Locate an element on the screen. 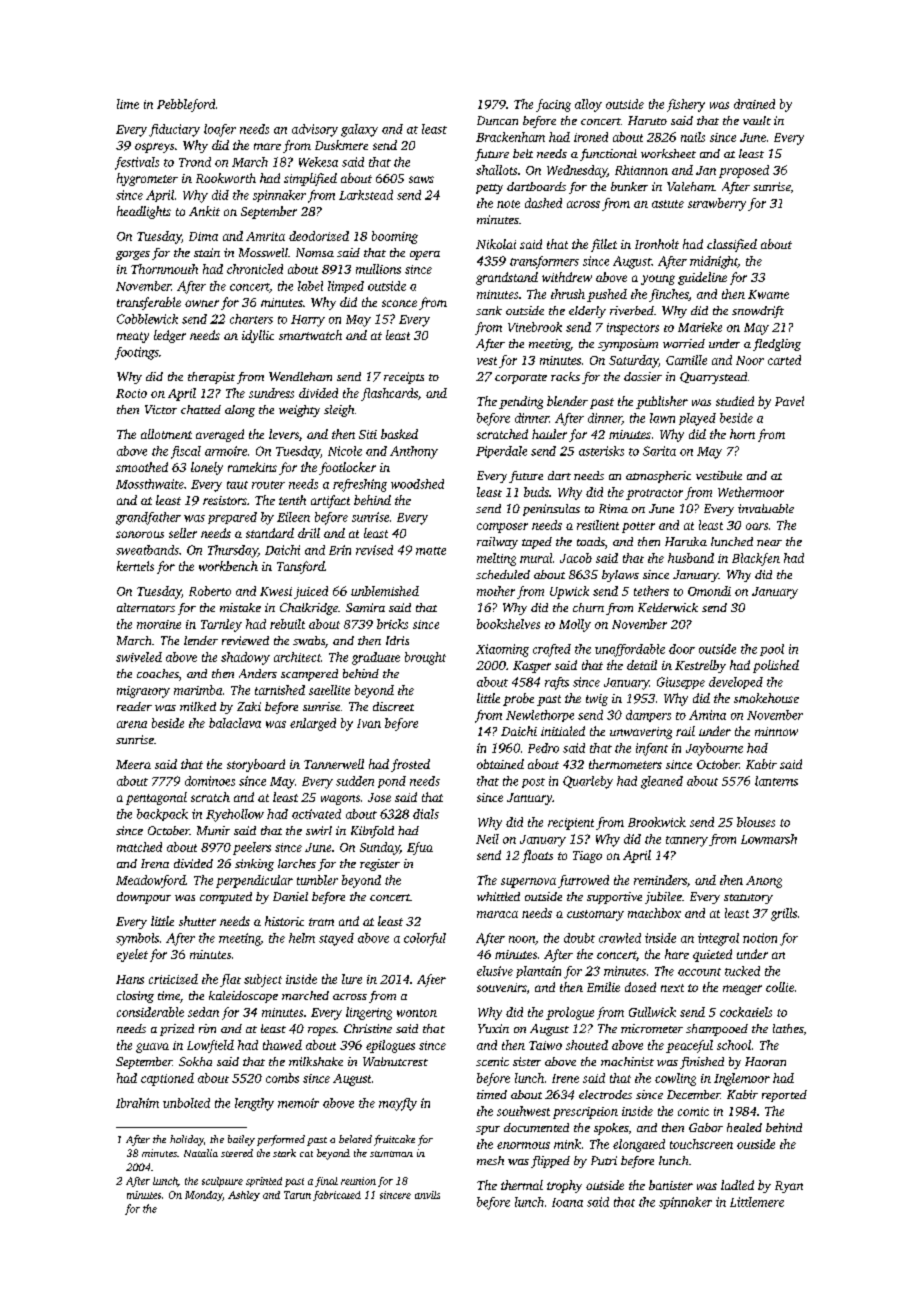 Image resolution: width=924 pixels, height=1308 pixels. tannery is located at coordinates (687, 841).
